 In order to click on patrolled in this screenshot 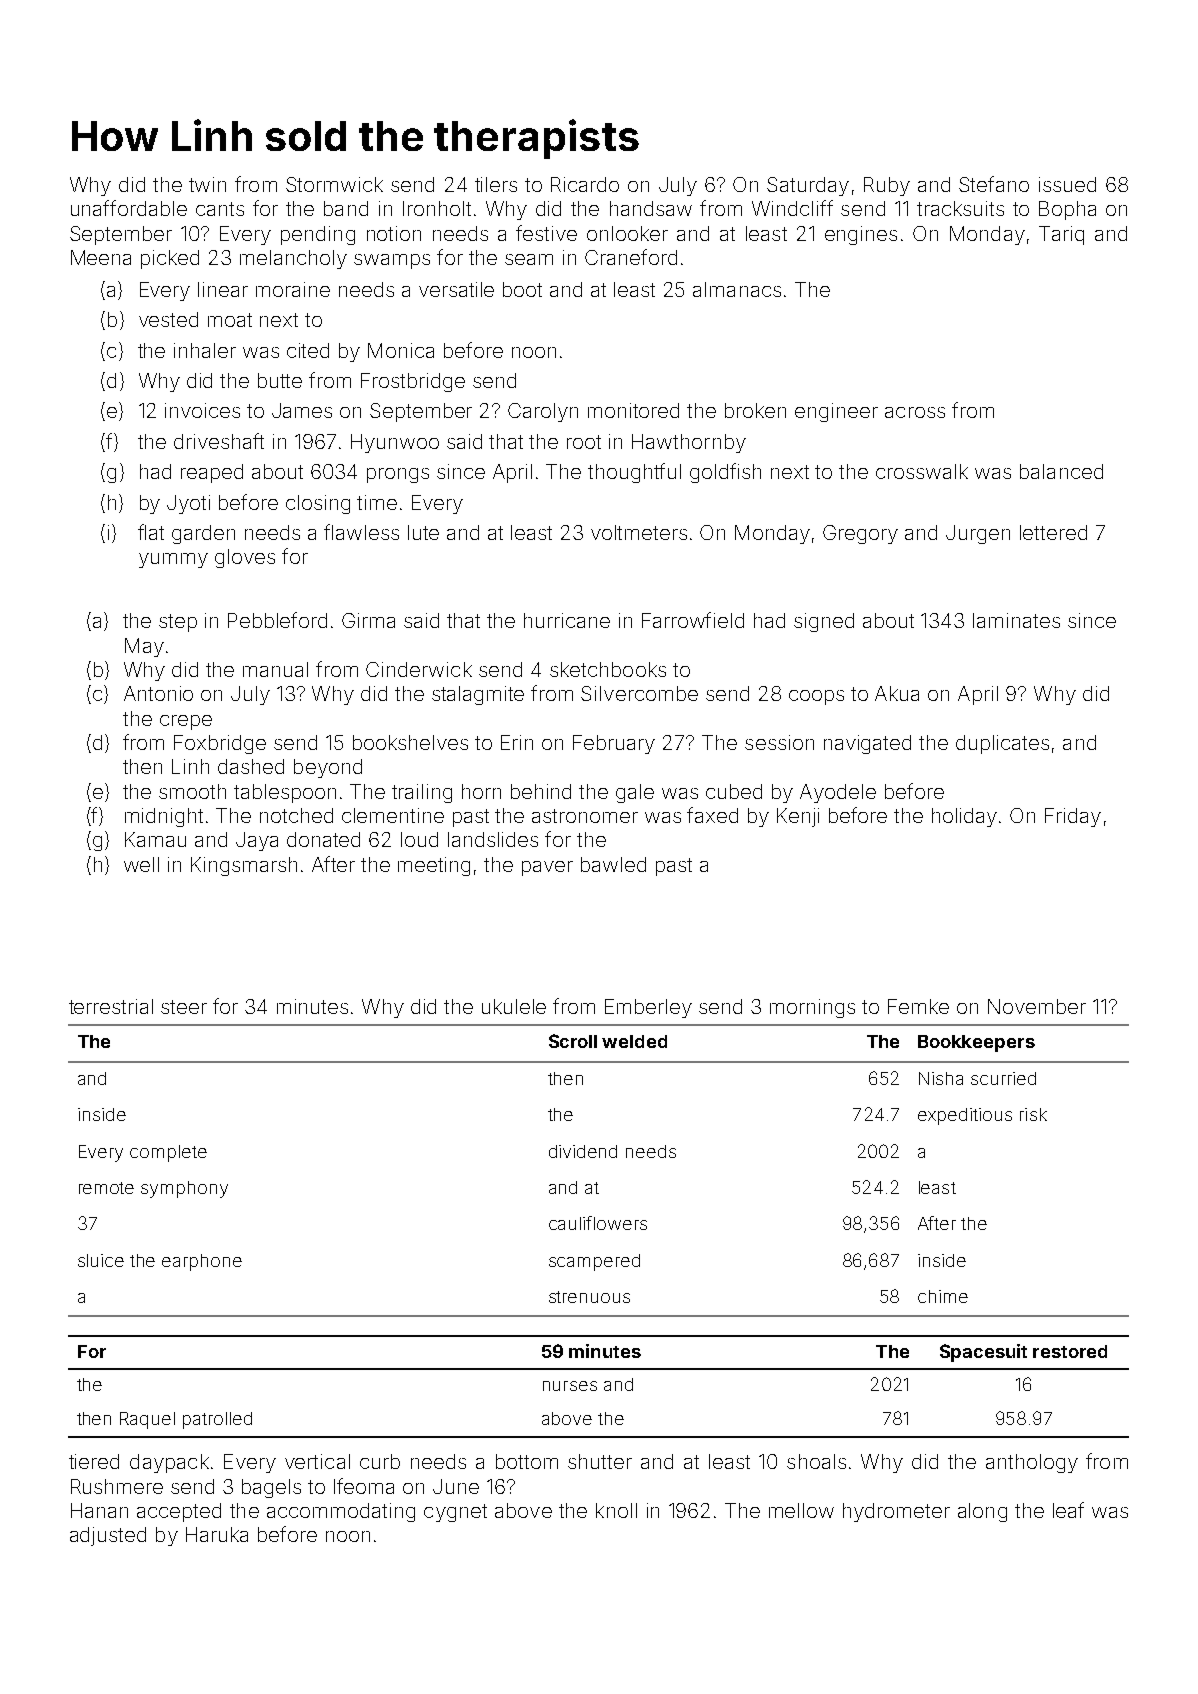, I will do `click(217, 1420)`.
